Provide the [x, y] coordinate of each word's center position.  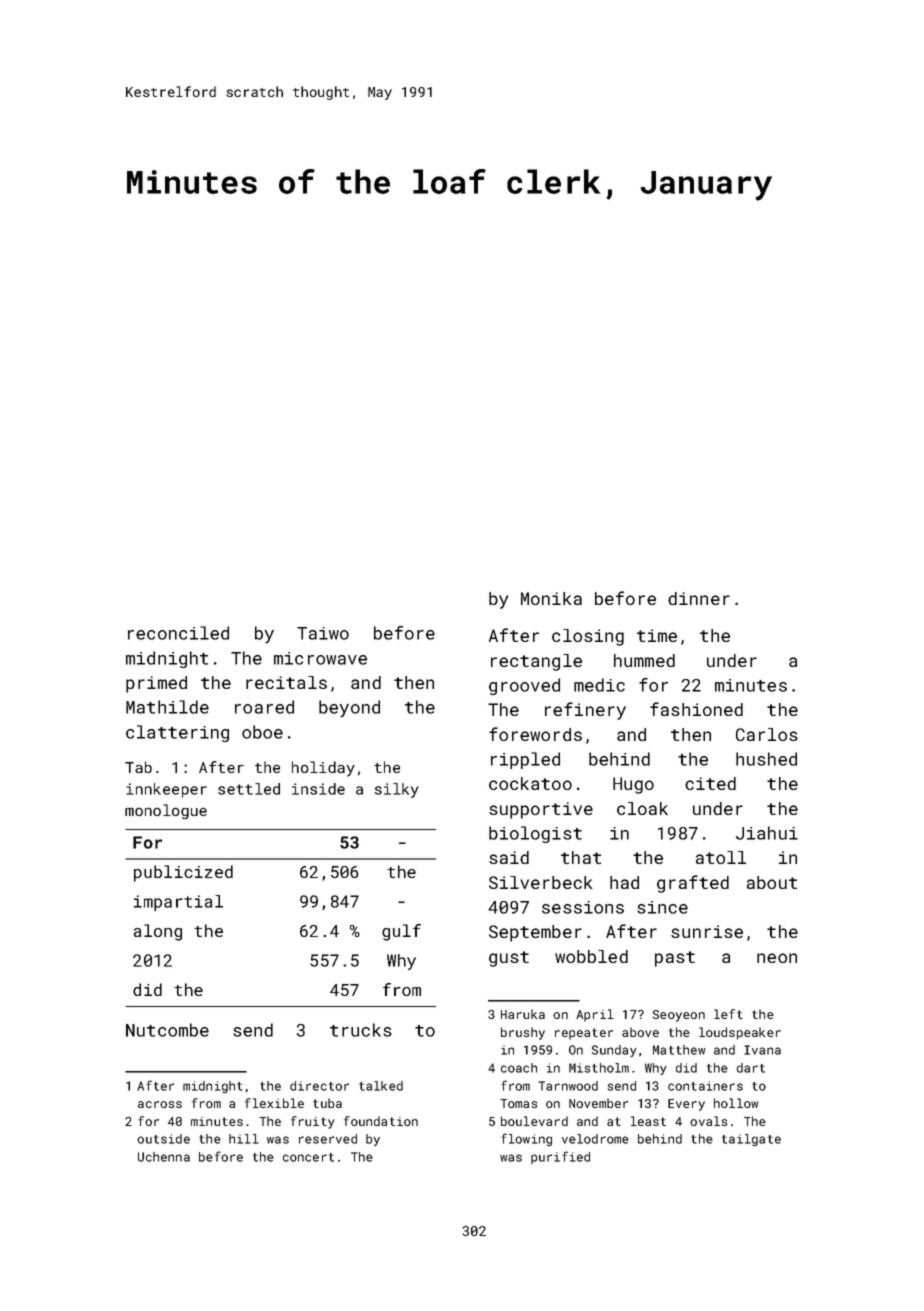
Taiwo [323, 633]
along [158, 932]
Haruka [523, 1014]
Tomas [518, 1103]
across [160, 1104]
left [728, 1014]
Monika [551, 598]
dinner [699, 598]
